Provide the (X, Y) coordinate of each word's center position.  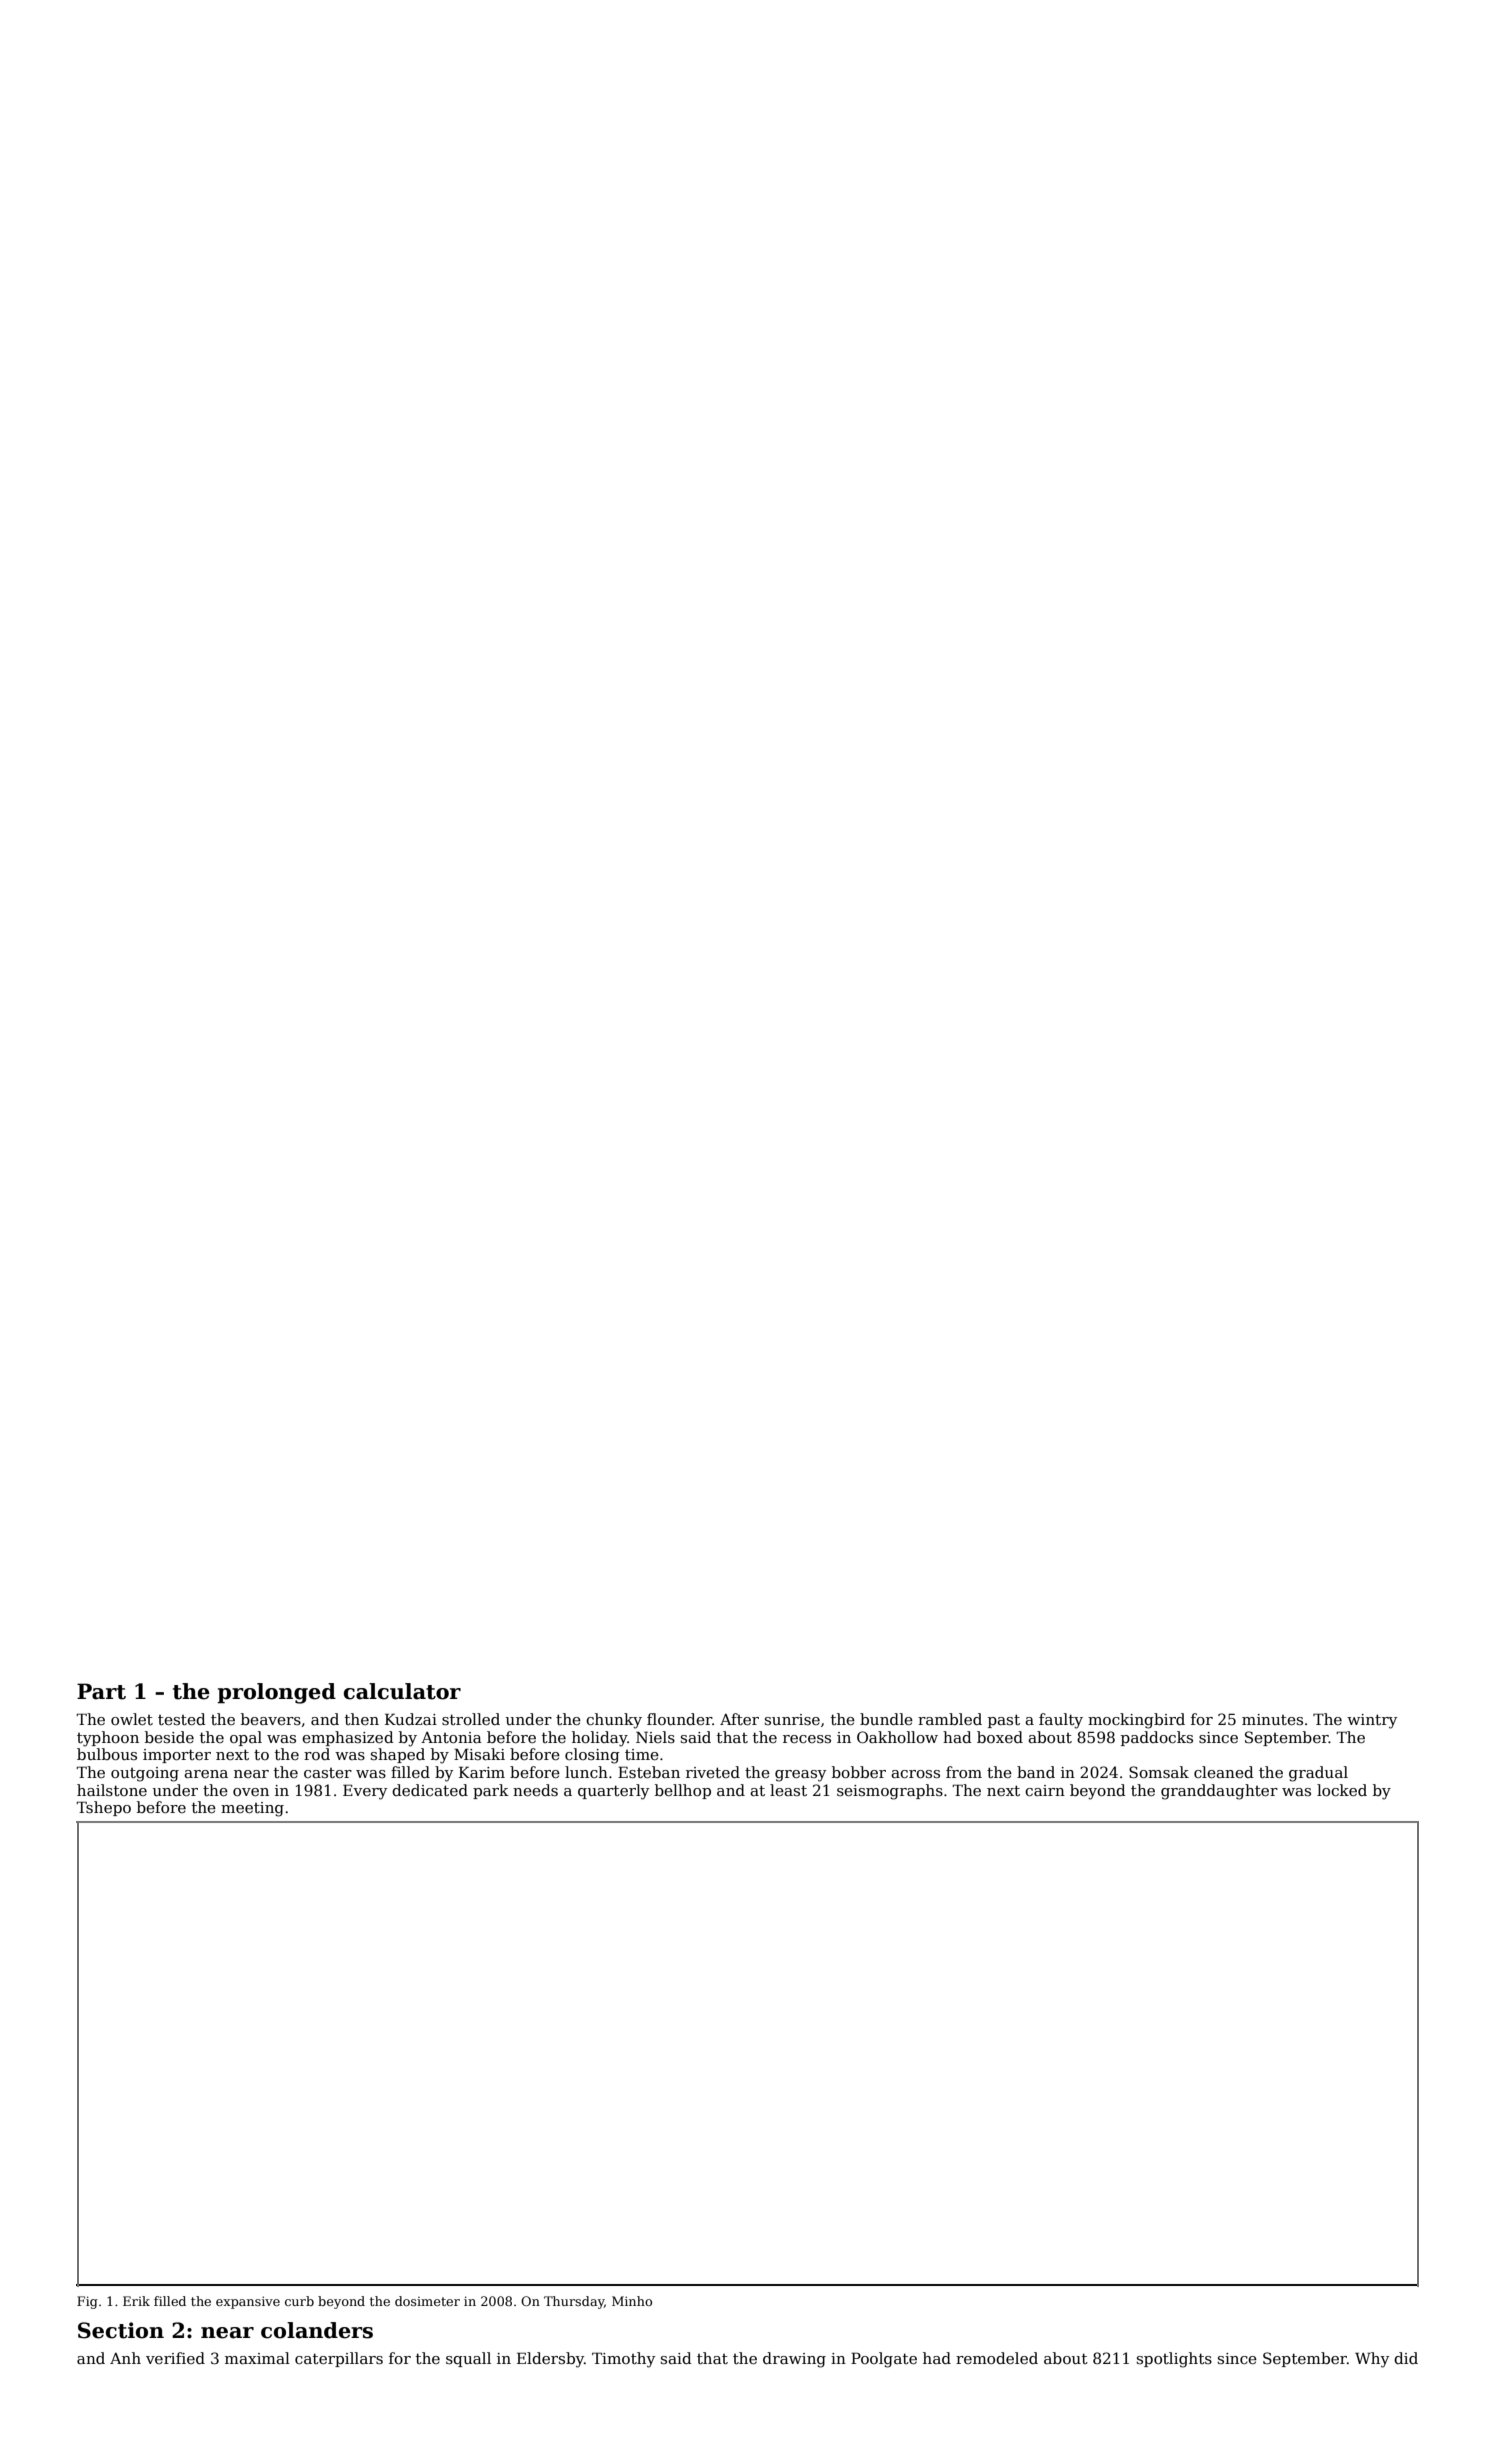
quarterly (613, 1792)
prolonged (276, 1693)
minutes (1272, 1719)
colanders (317, 2330)
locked (1342, 1790)
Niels (655, 1737)
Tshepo (103, 1808)
